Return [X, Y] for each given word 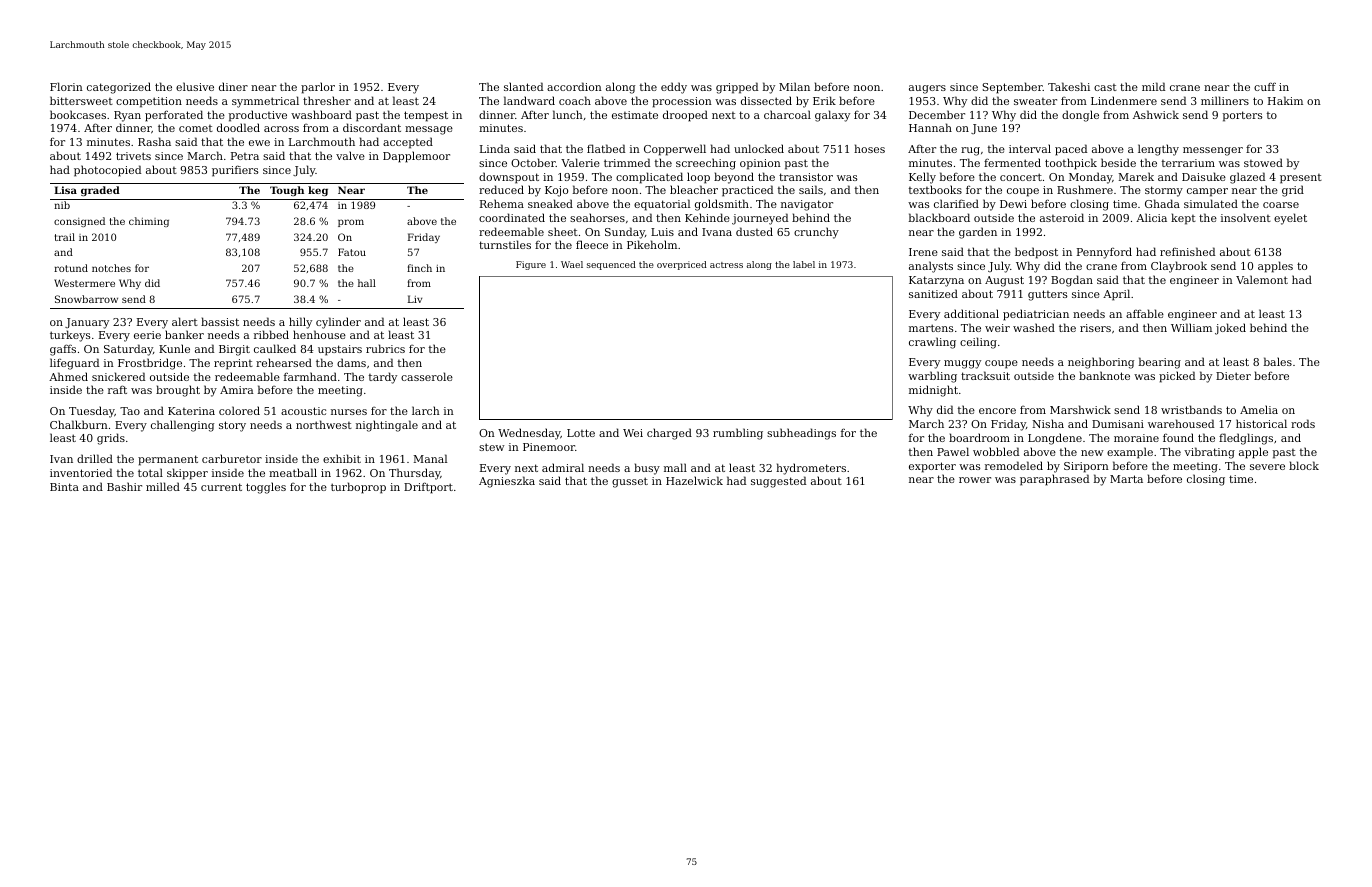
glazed [1247, 178]
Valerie [580, 162]
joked [1230, 329]
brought [178, 391]
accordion [574, 86]
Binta [64, 487]
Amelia [1259, 409]
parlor [318, 88]
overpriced [682, 265]
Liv [415, 299]
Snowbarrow [86, 299]
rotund [71, 268]
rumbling [738, 434]
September [1012, 88]
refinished [1187, 251]
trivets [133, 156]
